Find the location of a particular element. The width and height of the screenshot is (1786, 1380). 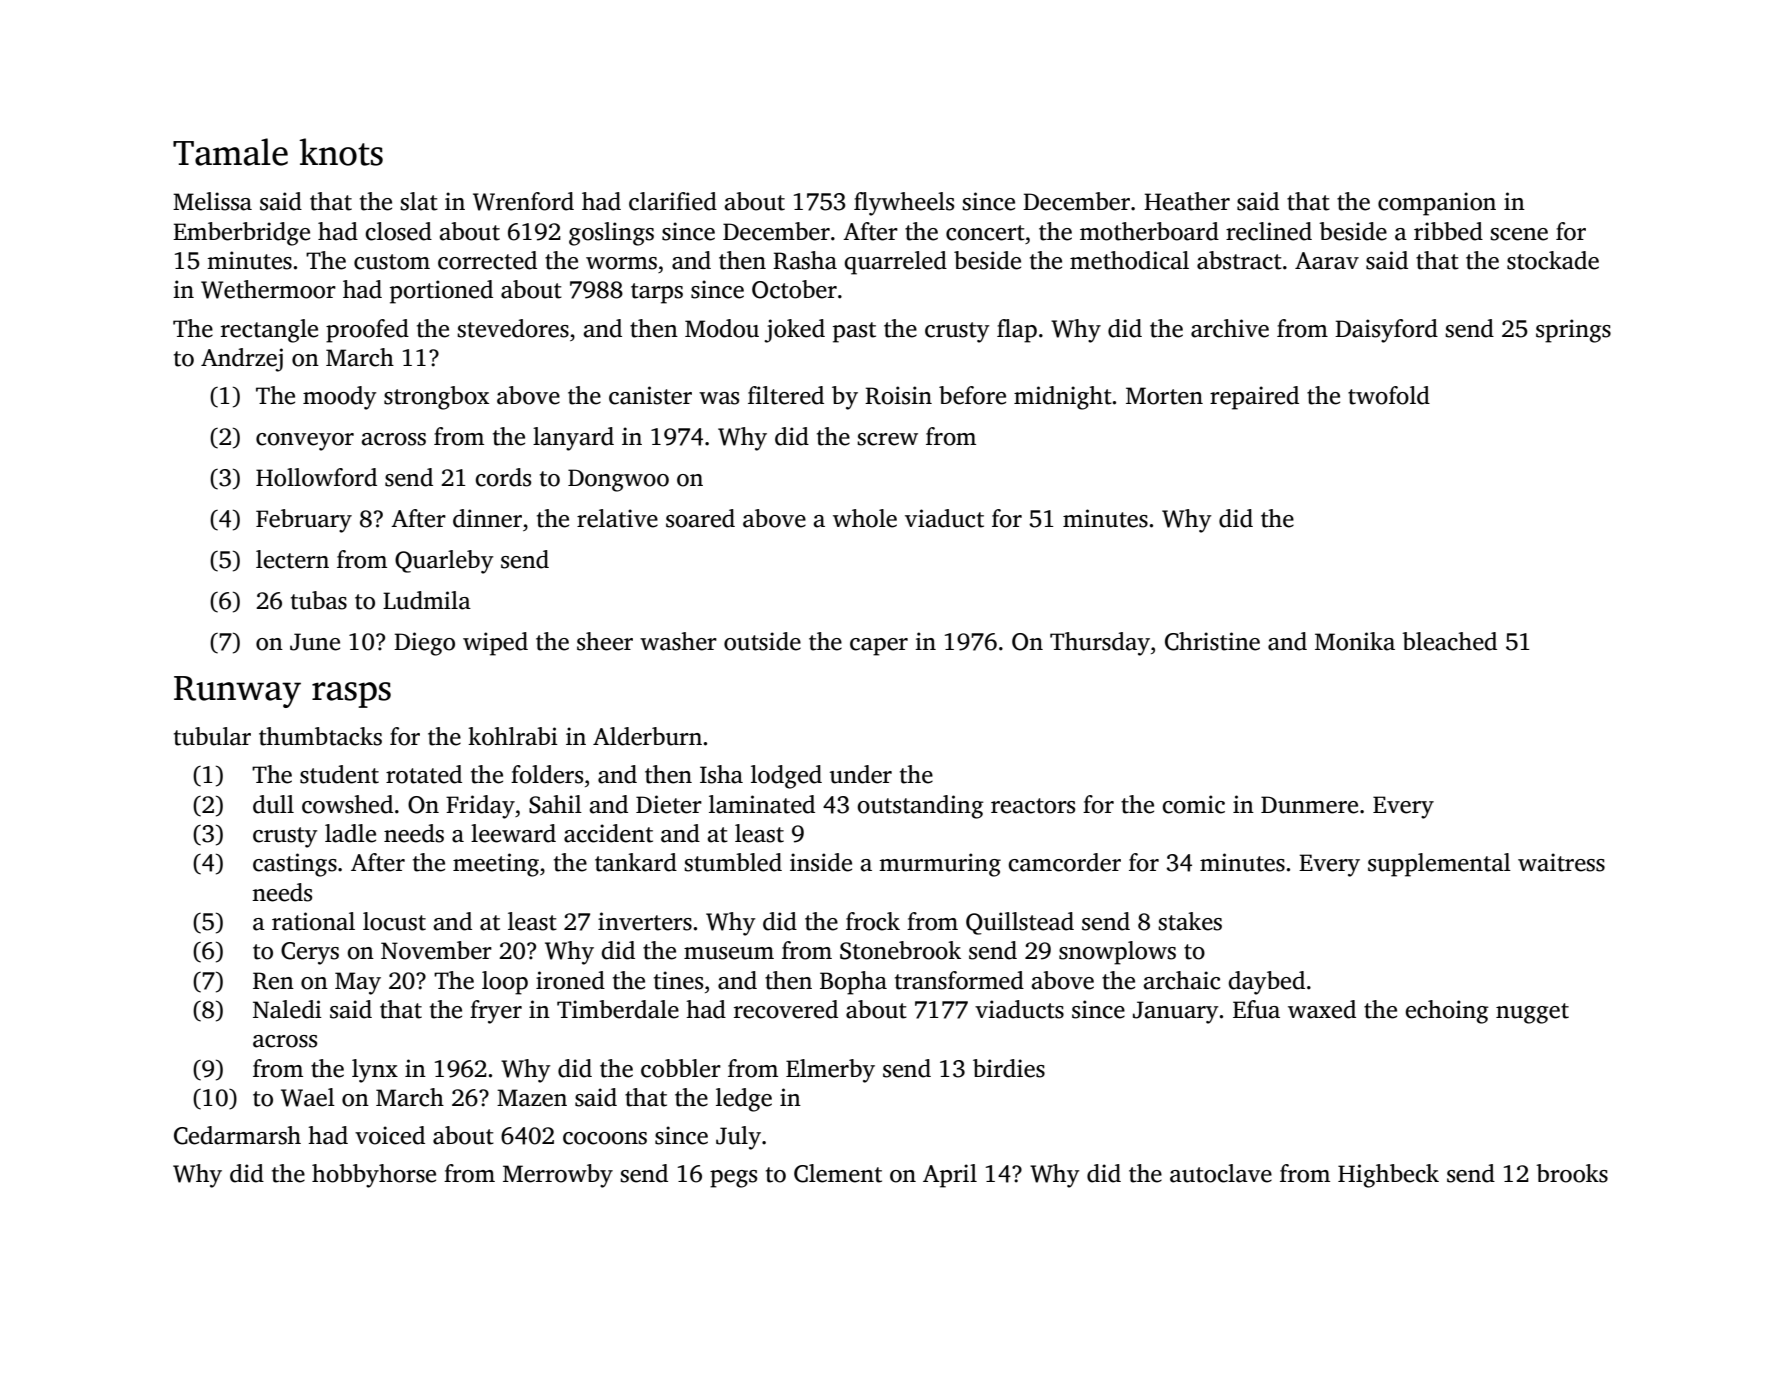

Diego is located at coordinates (424, 644).
